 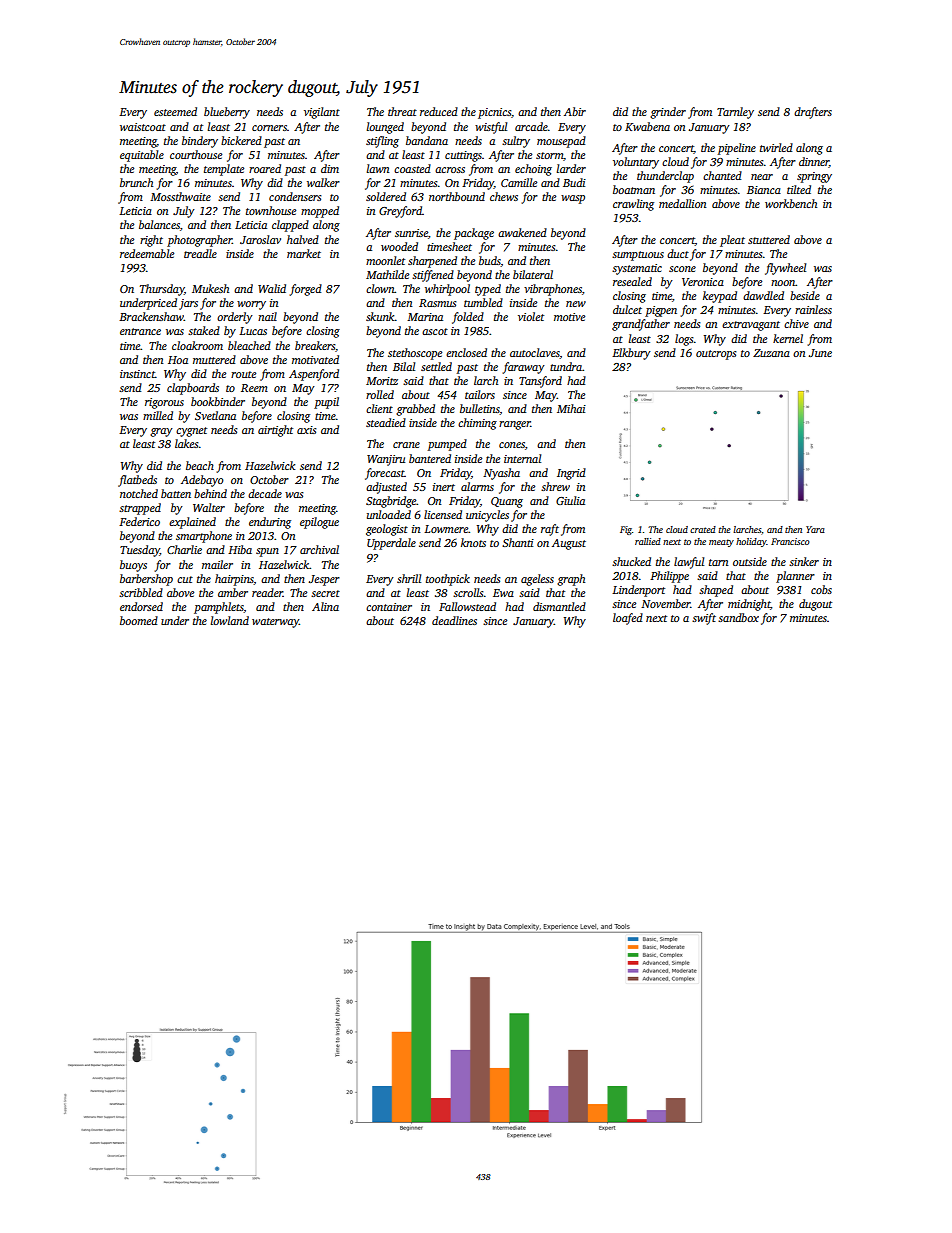 I want to click on Giulia, so click(x=570, y=500).
